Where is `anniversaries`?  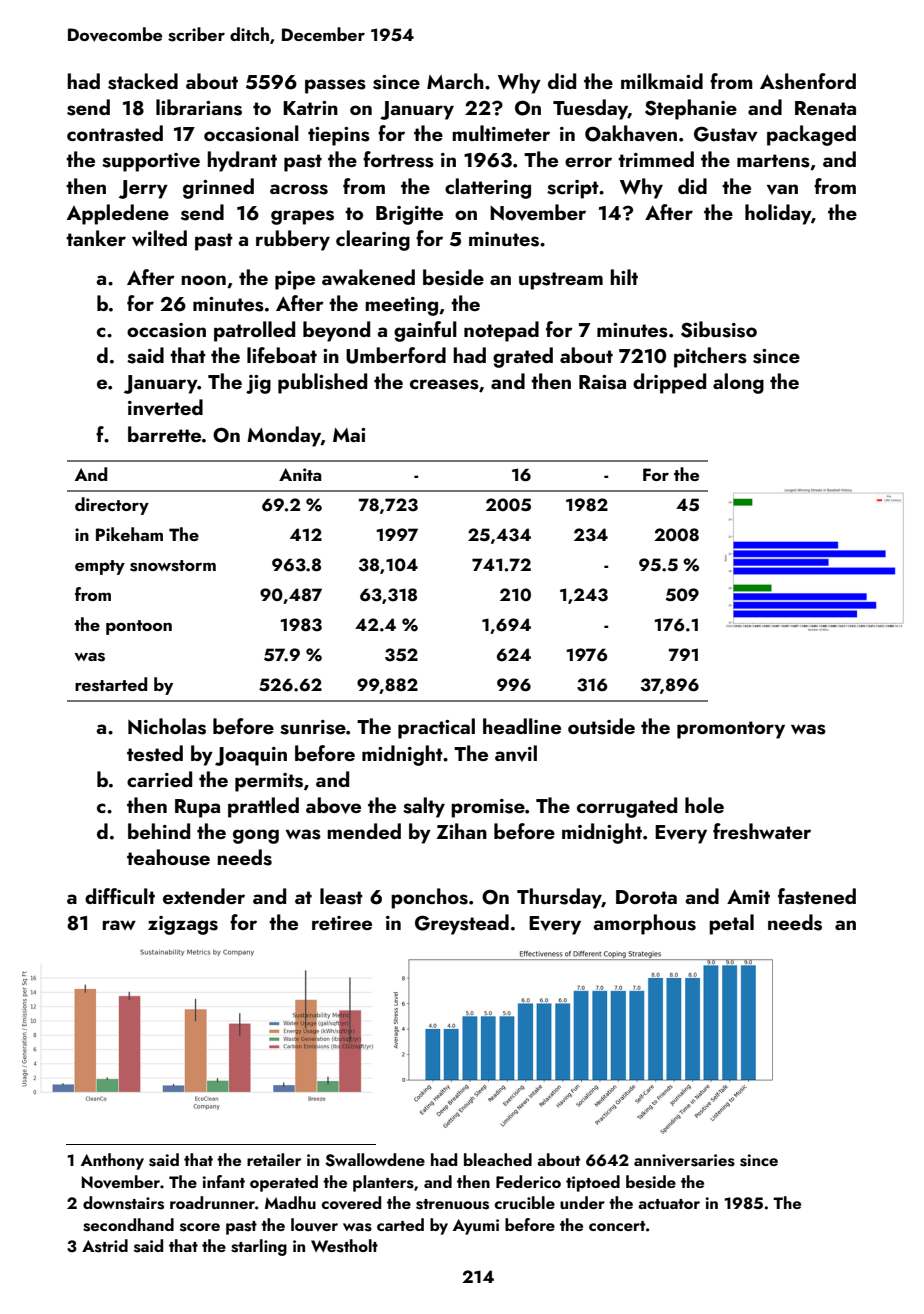
anniversaries is located at coordinates (684, 1160).
